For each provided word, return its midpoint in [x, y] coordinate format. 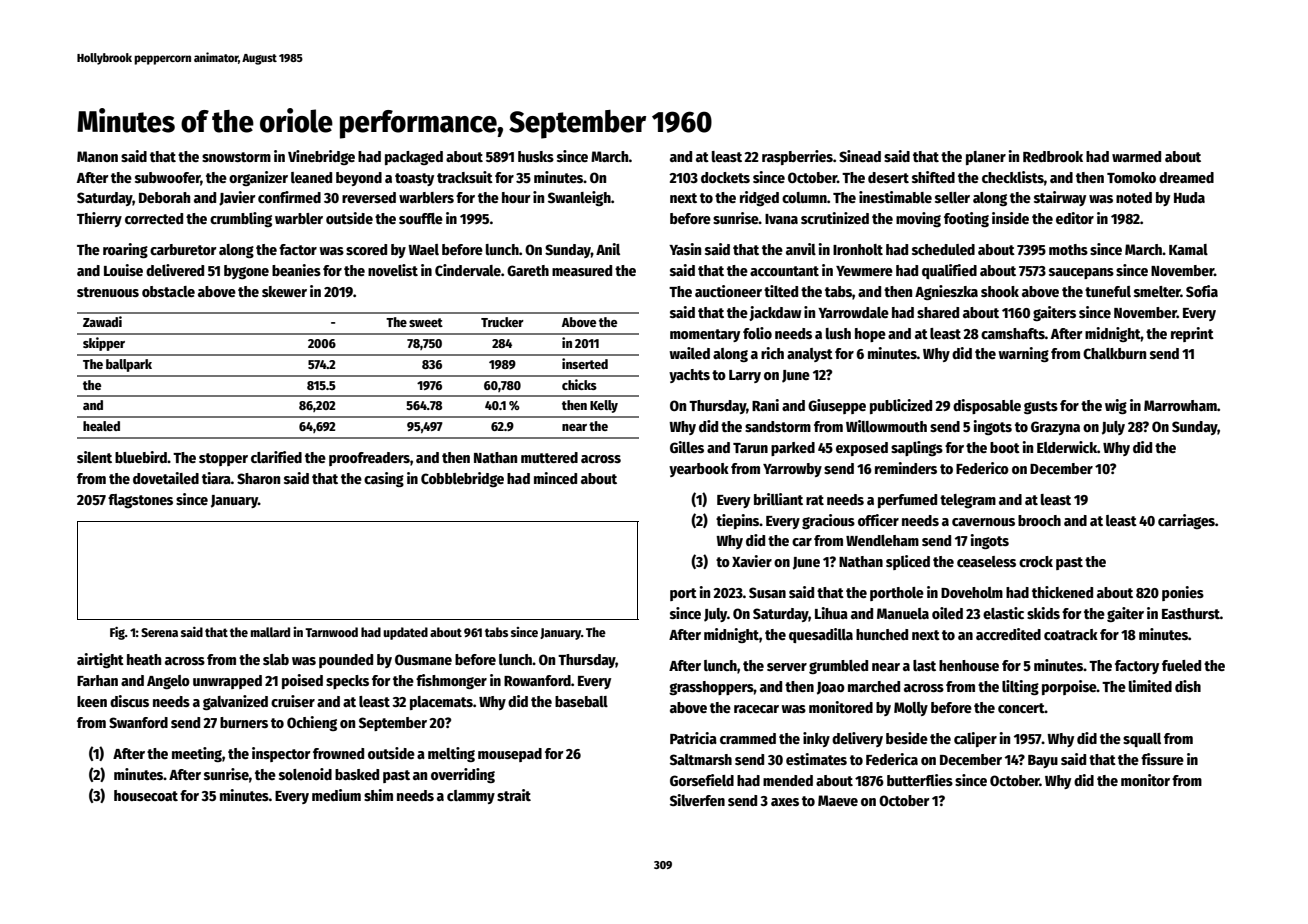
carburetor [183, 249]
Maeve [838, 800]
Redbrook [1053, 156]
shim [378, 795]
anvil [801, 249]
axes [785, 802]
